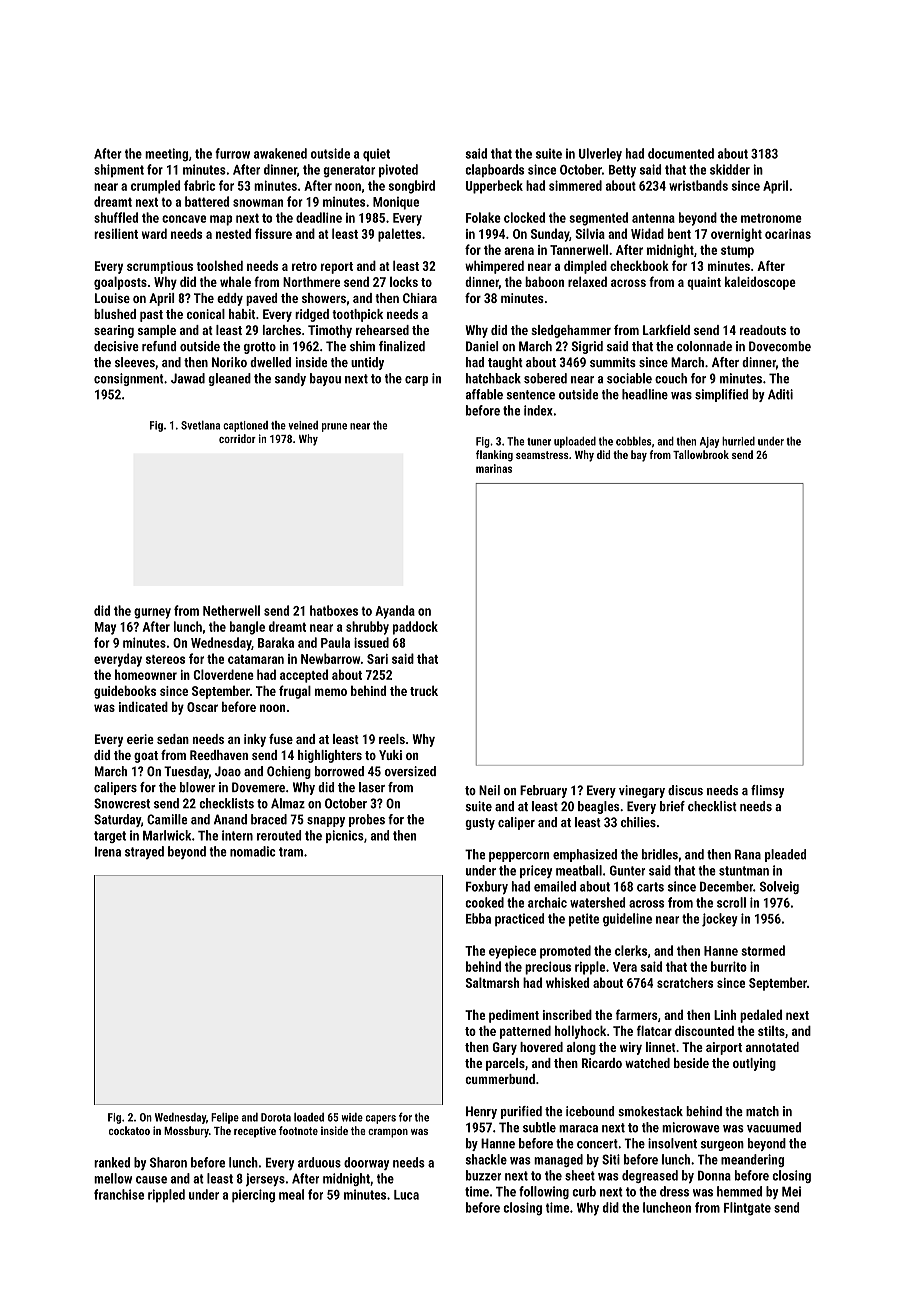 Image resolution: width=908 pixels, height=1316 pixels. What do you see at coordinates (780, 346) in the image?
I see `Dovecombe` at bounding box center [780, 346].
